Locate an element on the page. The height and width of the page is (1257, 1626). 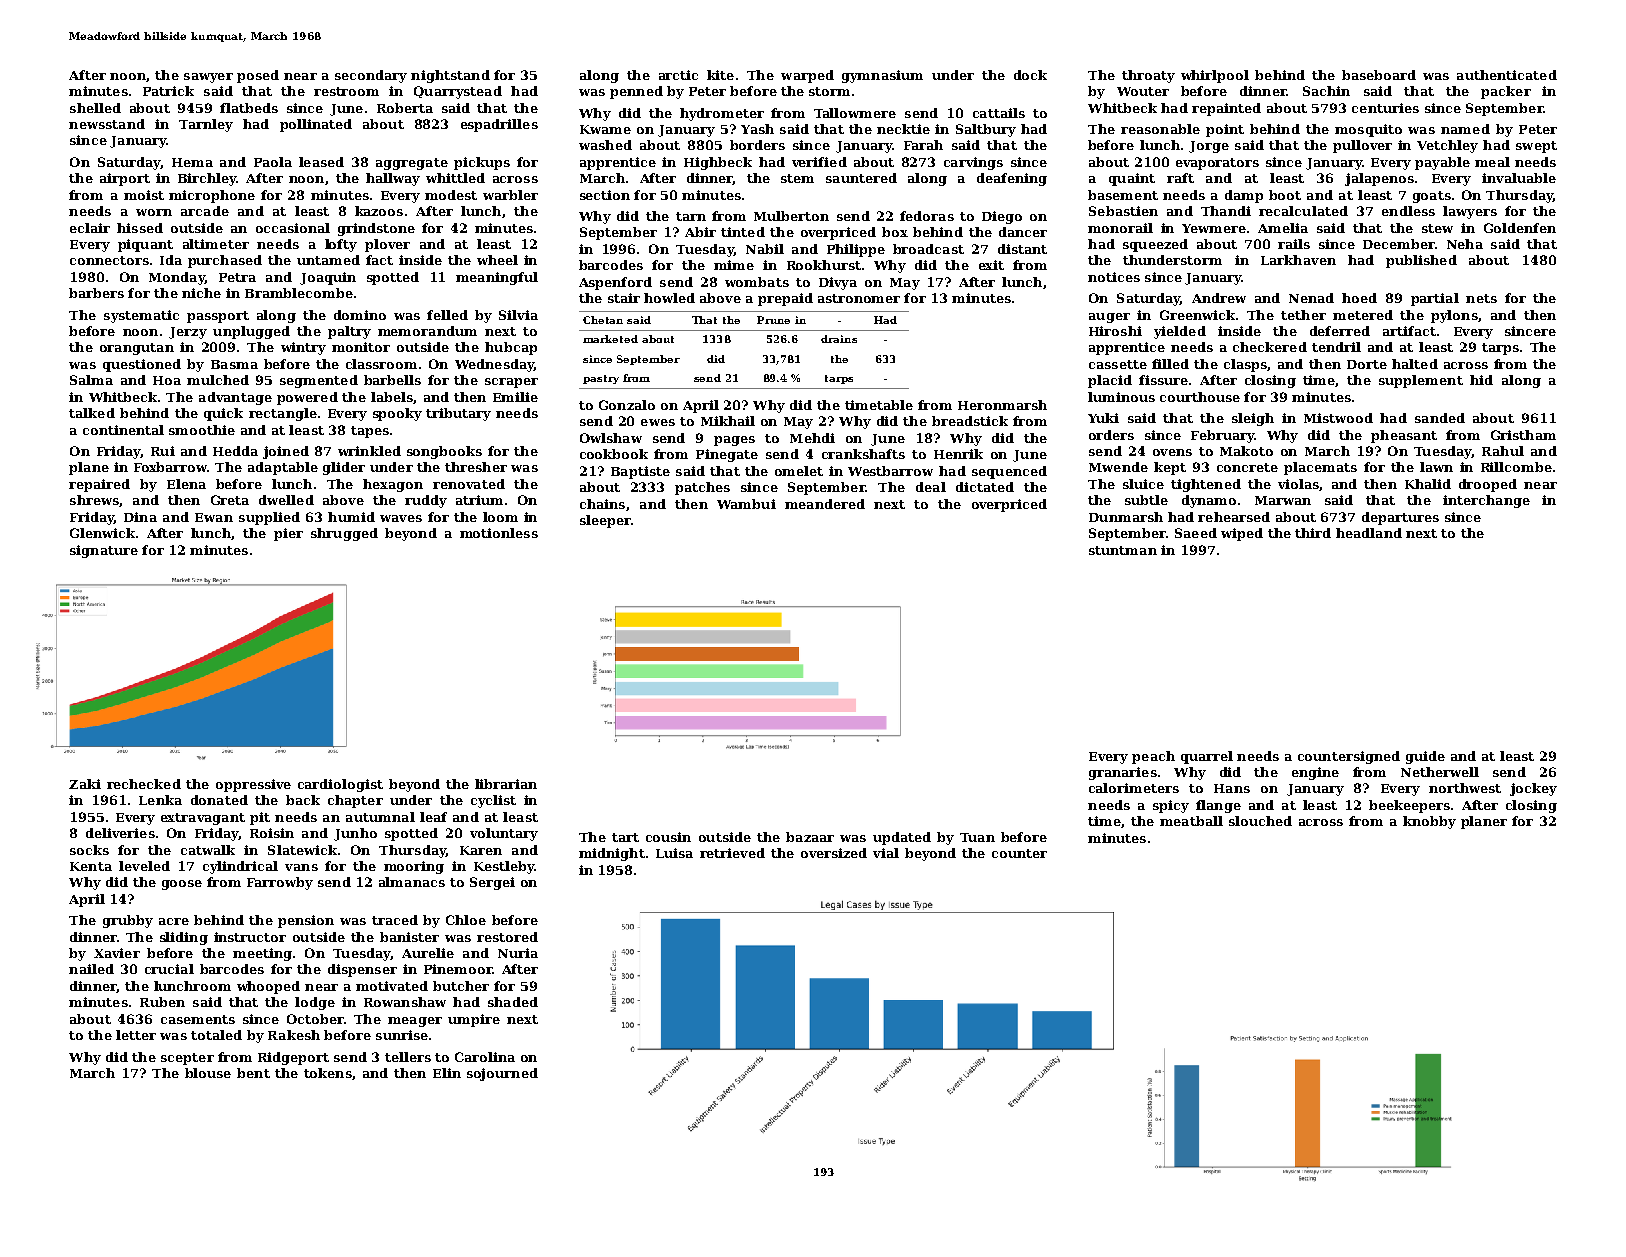
posed is located at coordinates (258, 76).
